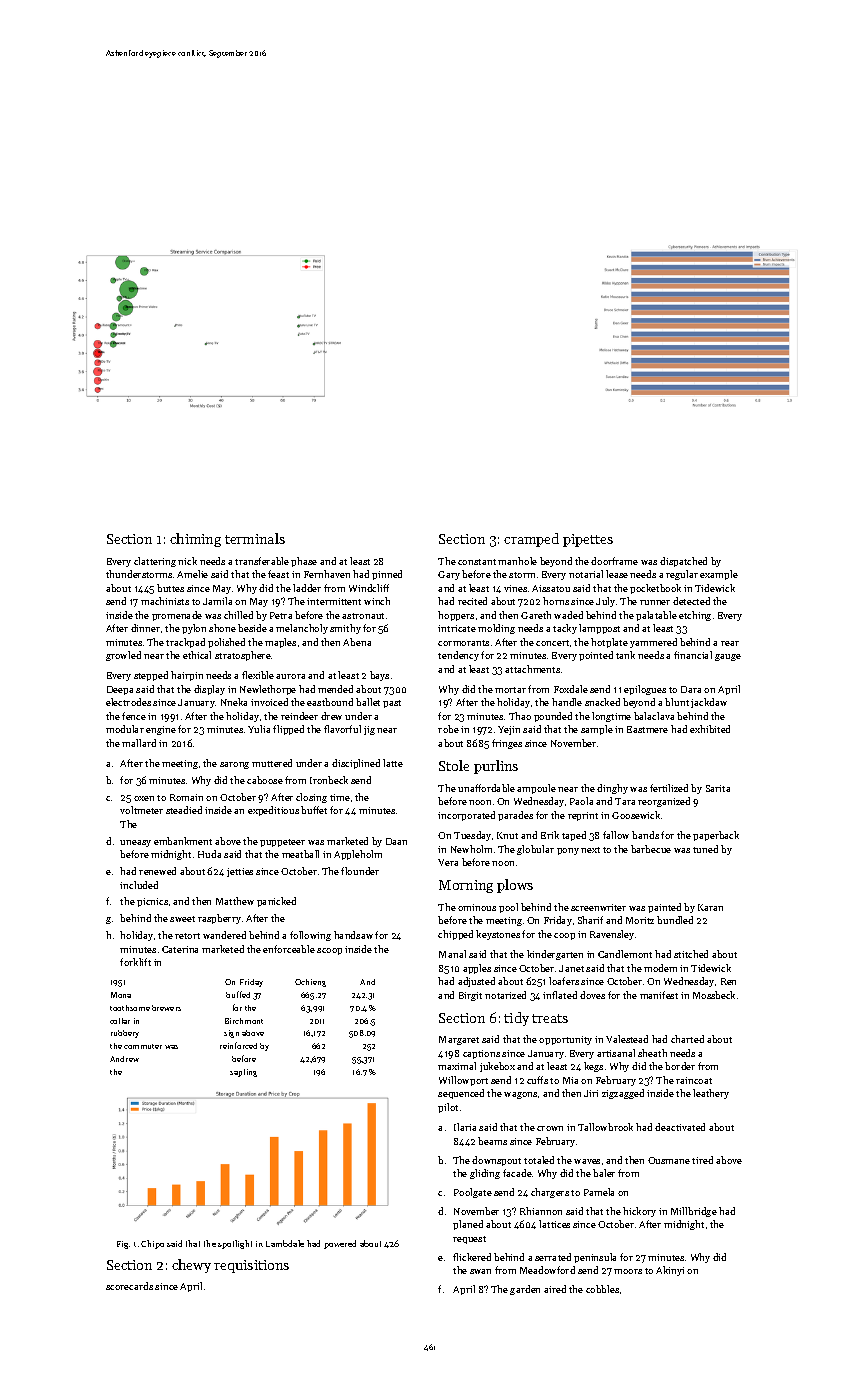 This page has height=1400, width=849. I want to click on kindergarten, so click(555, 955).
